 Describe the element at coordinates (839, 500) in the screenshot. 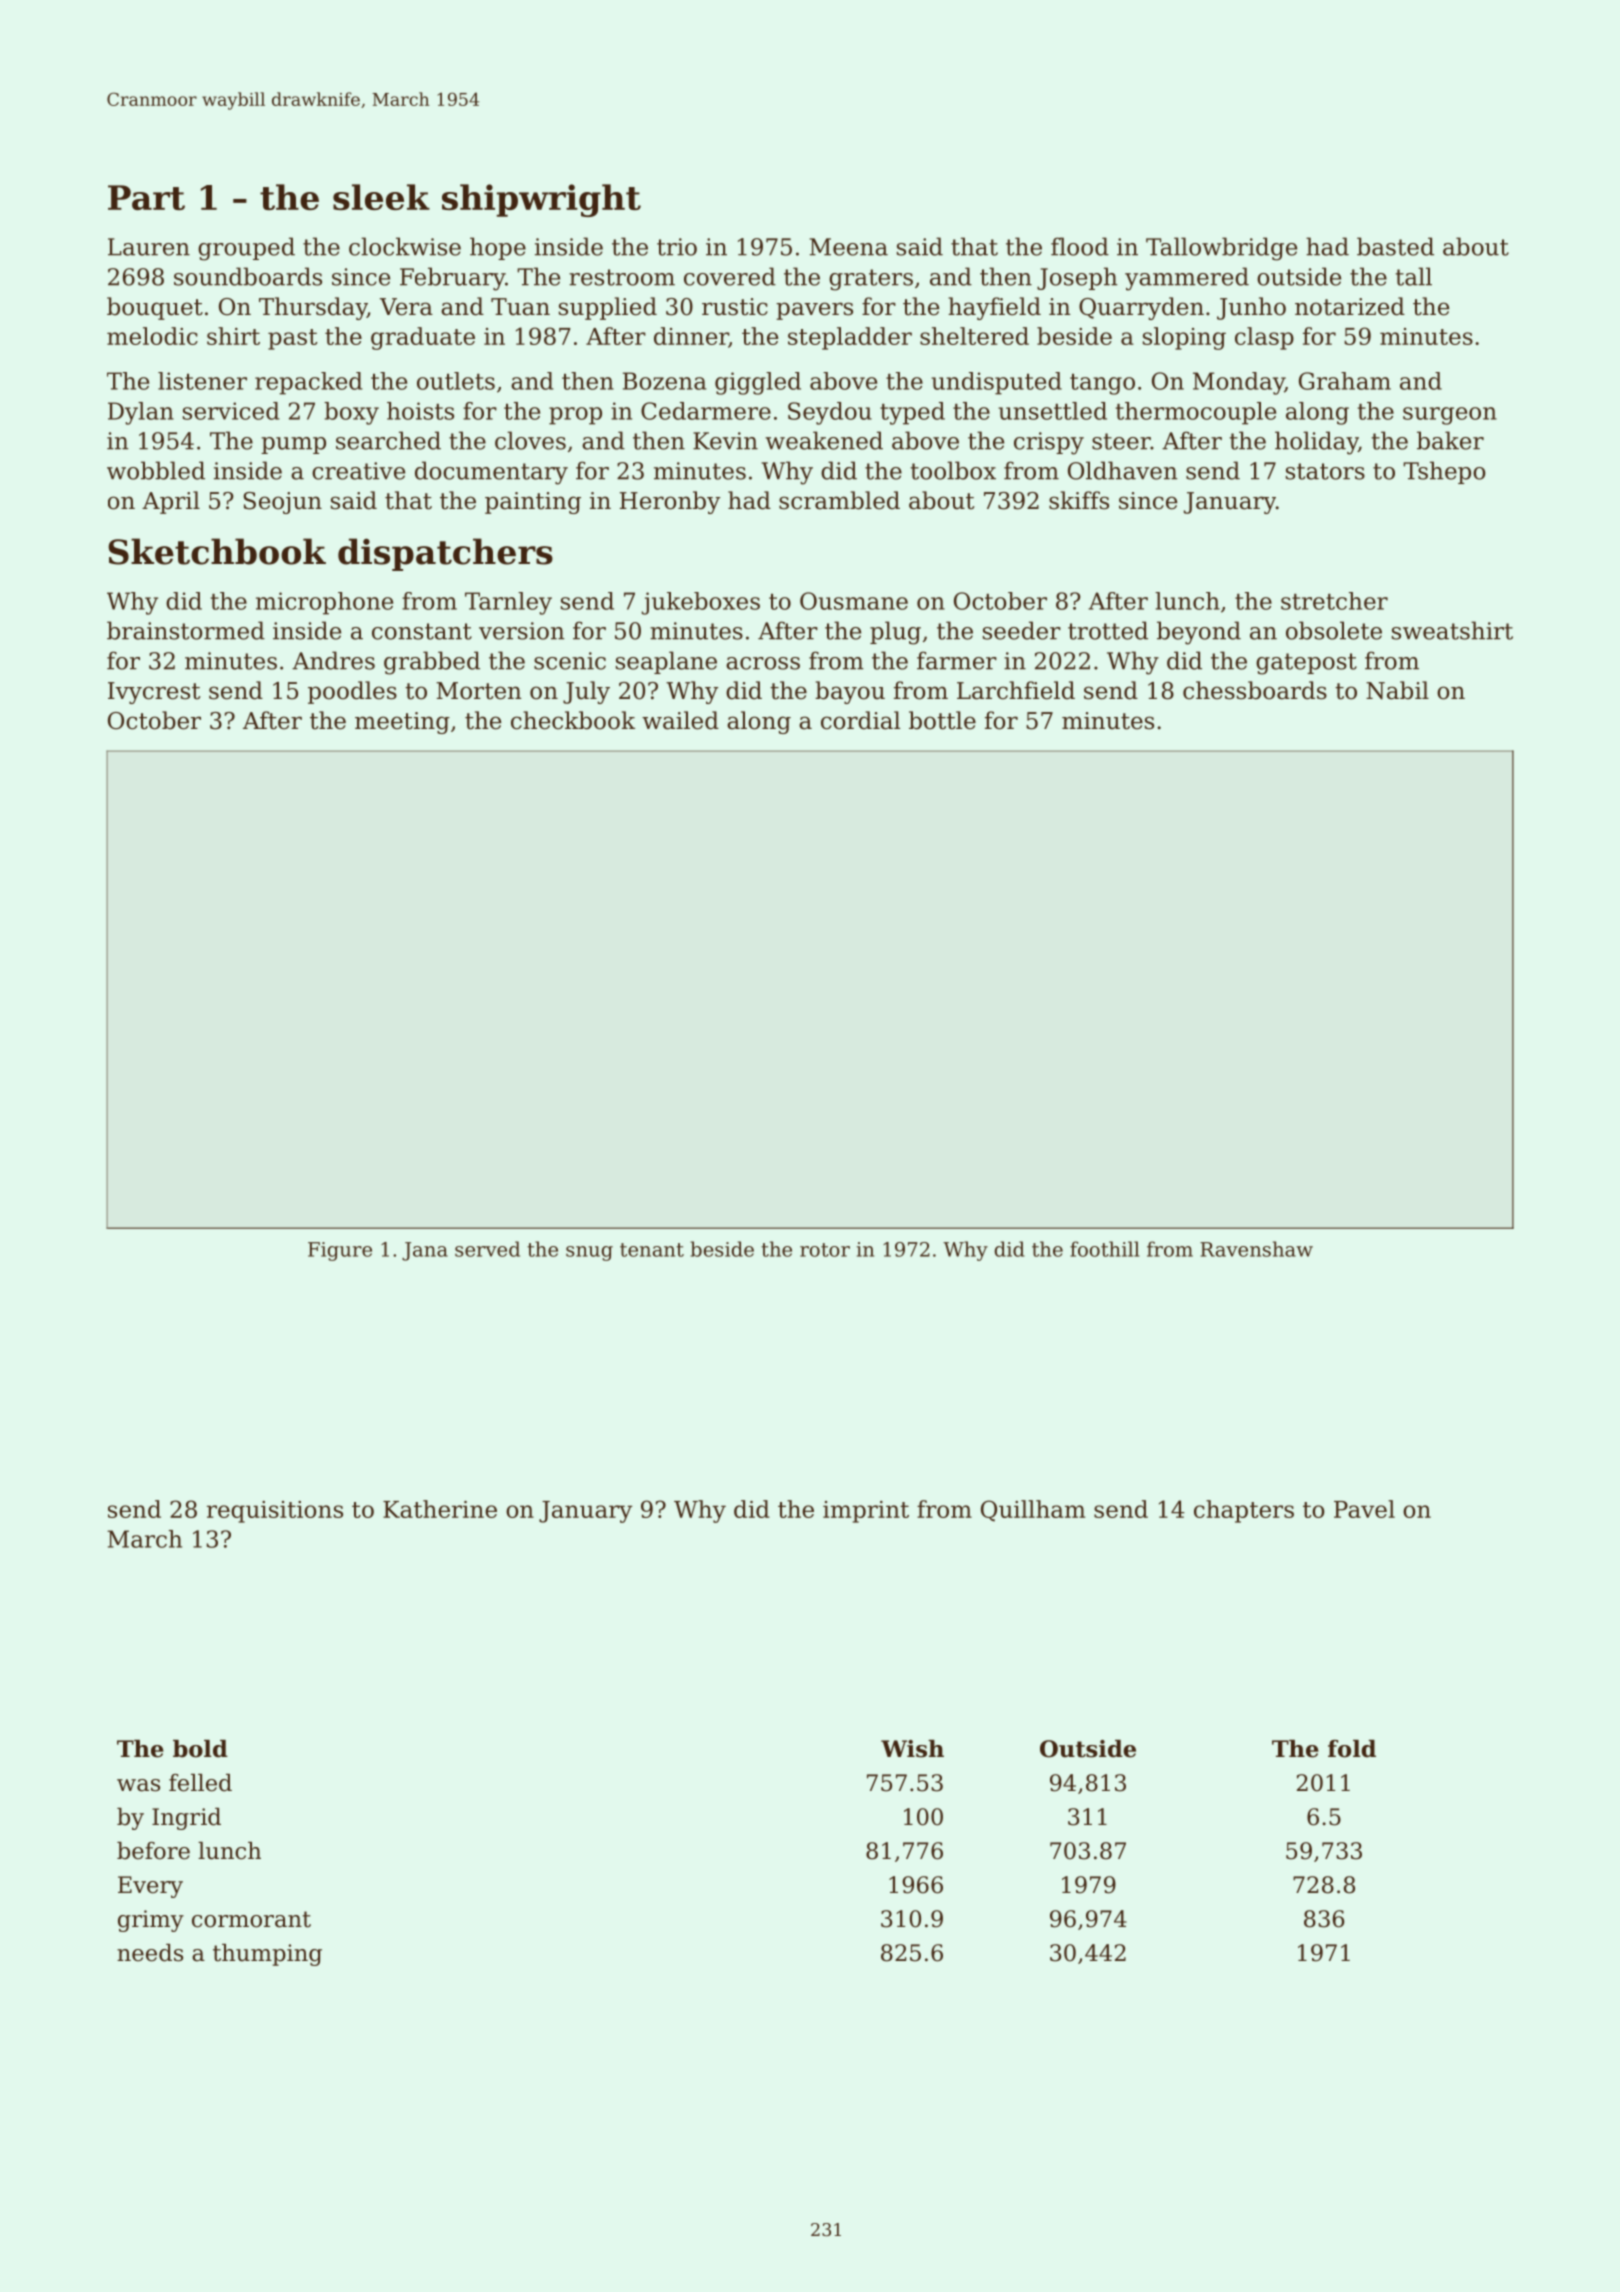

I see `scrambled` at that location.
